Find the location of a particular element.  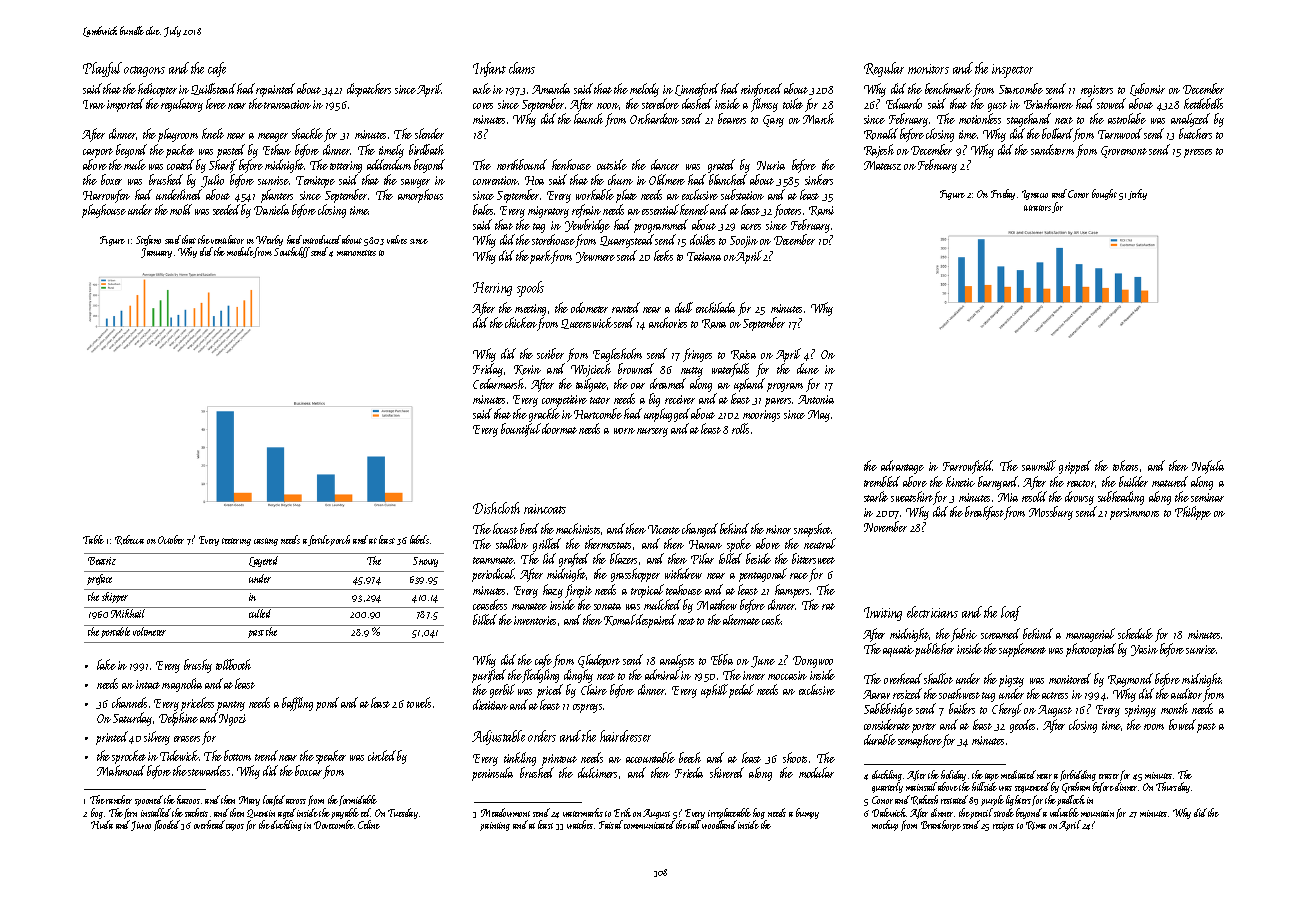

bred is located at coordinates (529, 528).
